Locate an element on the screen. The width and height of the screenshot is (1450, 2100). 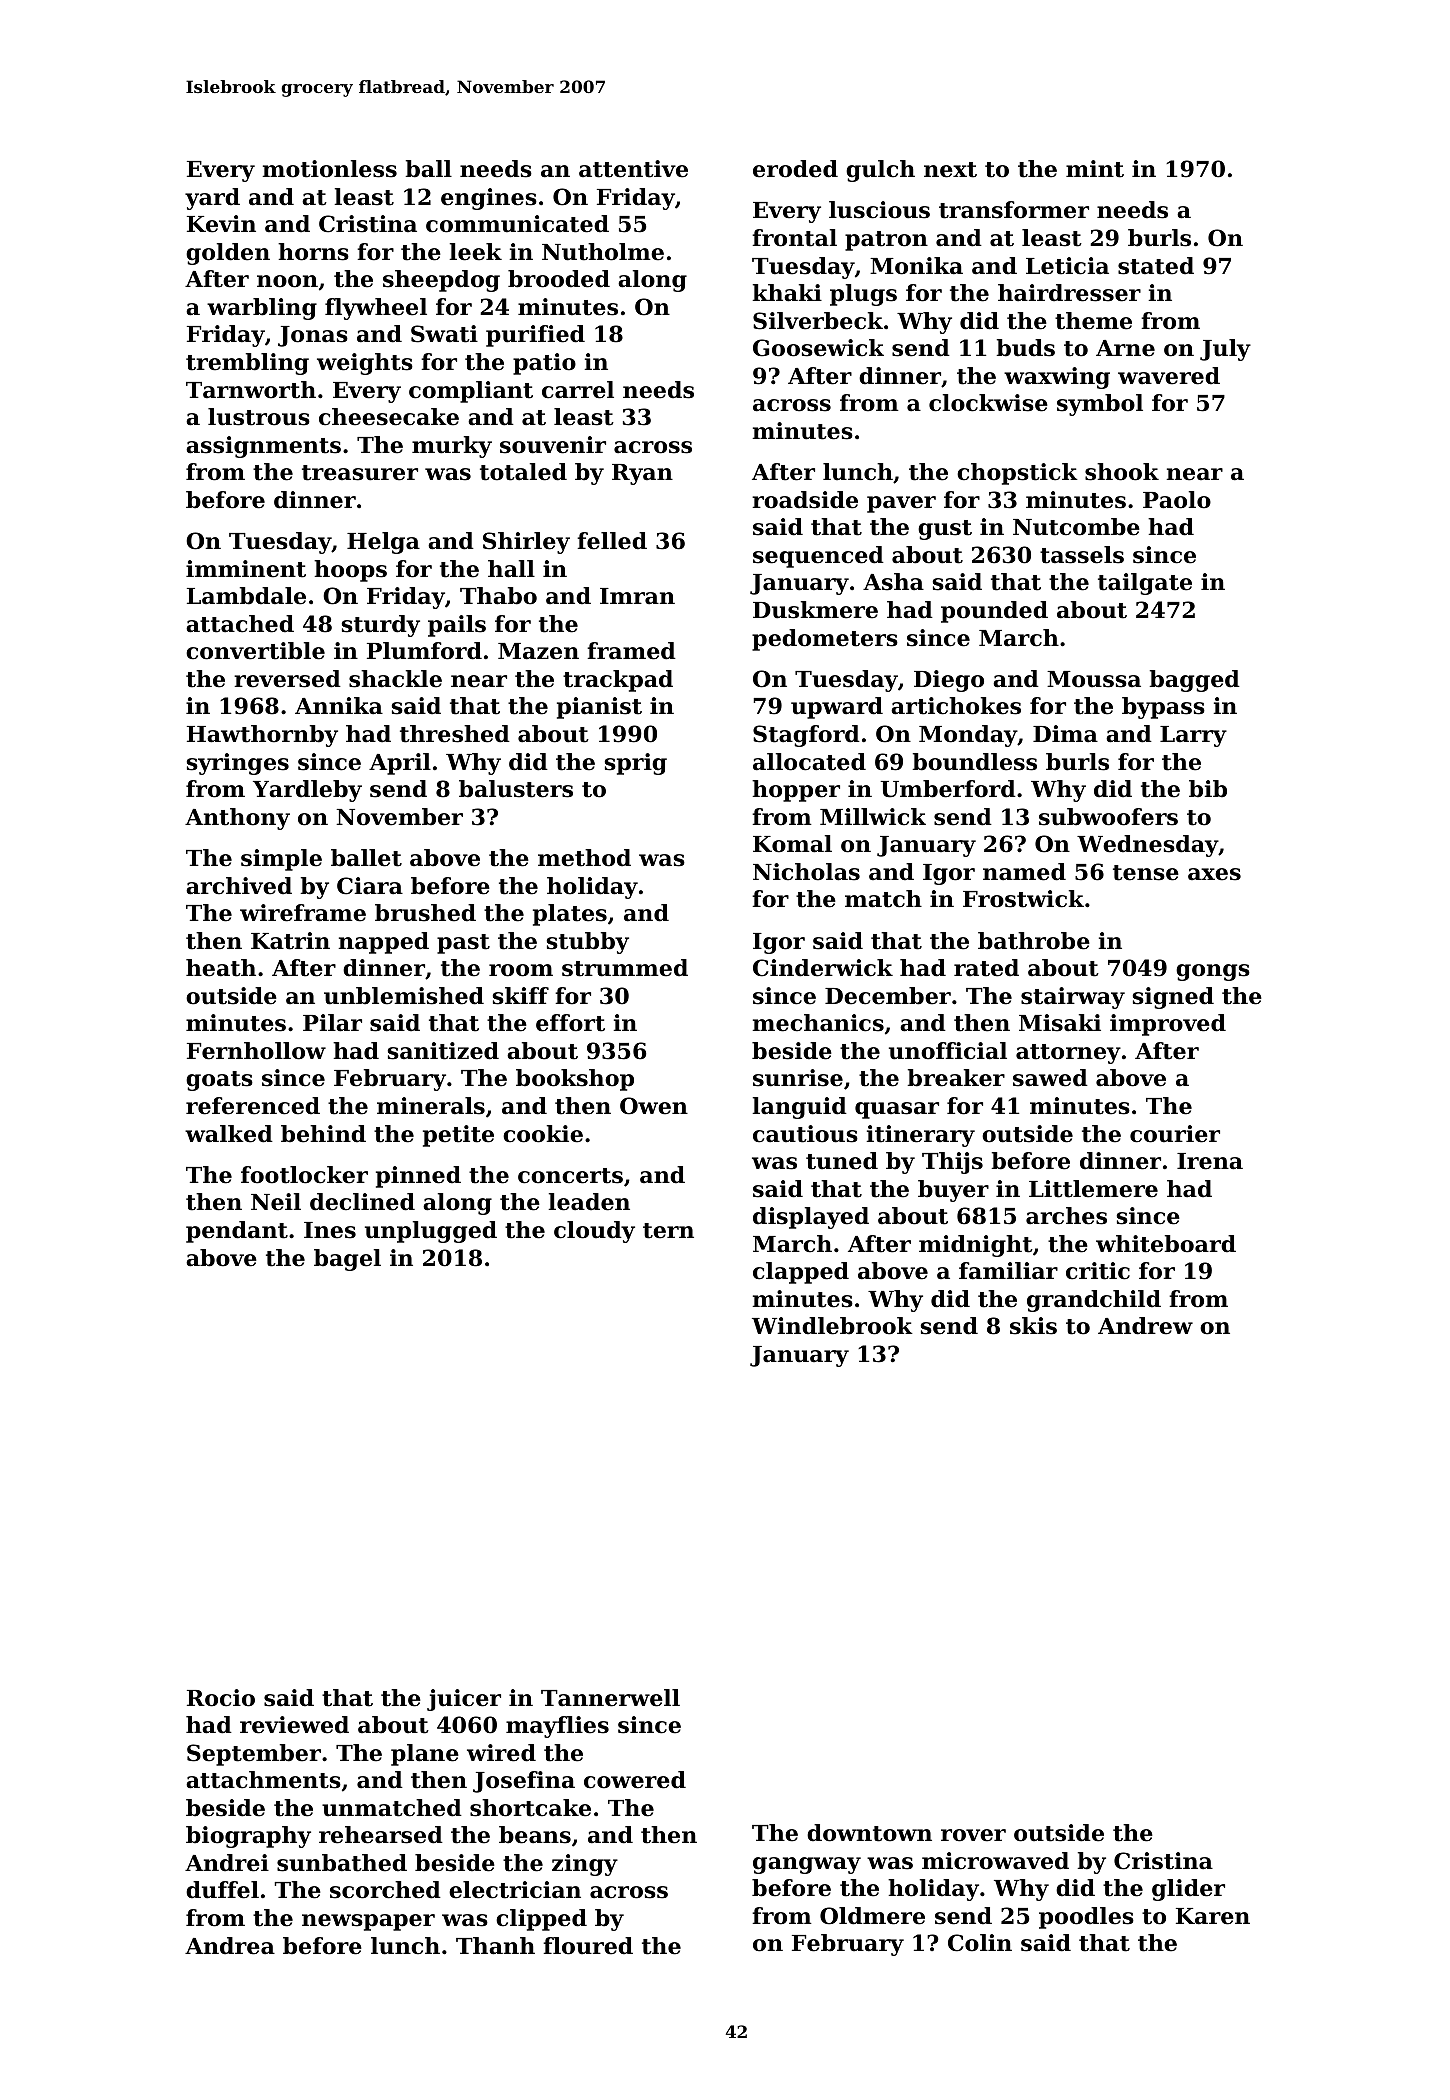
tern is located at coordinates (668, 1231).
